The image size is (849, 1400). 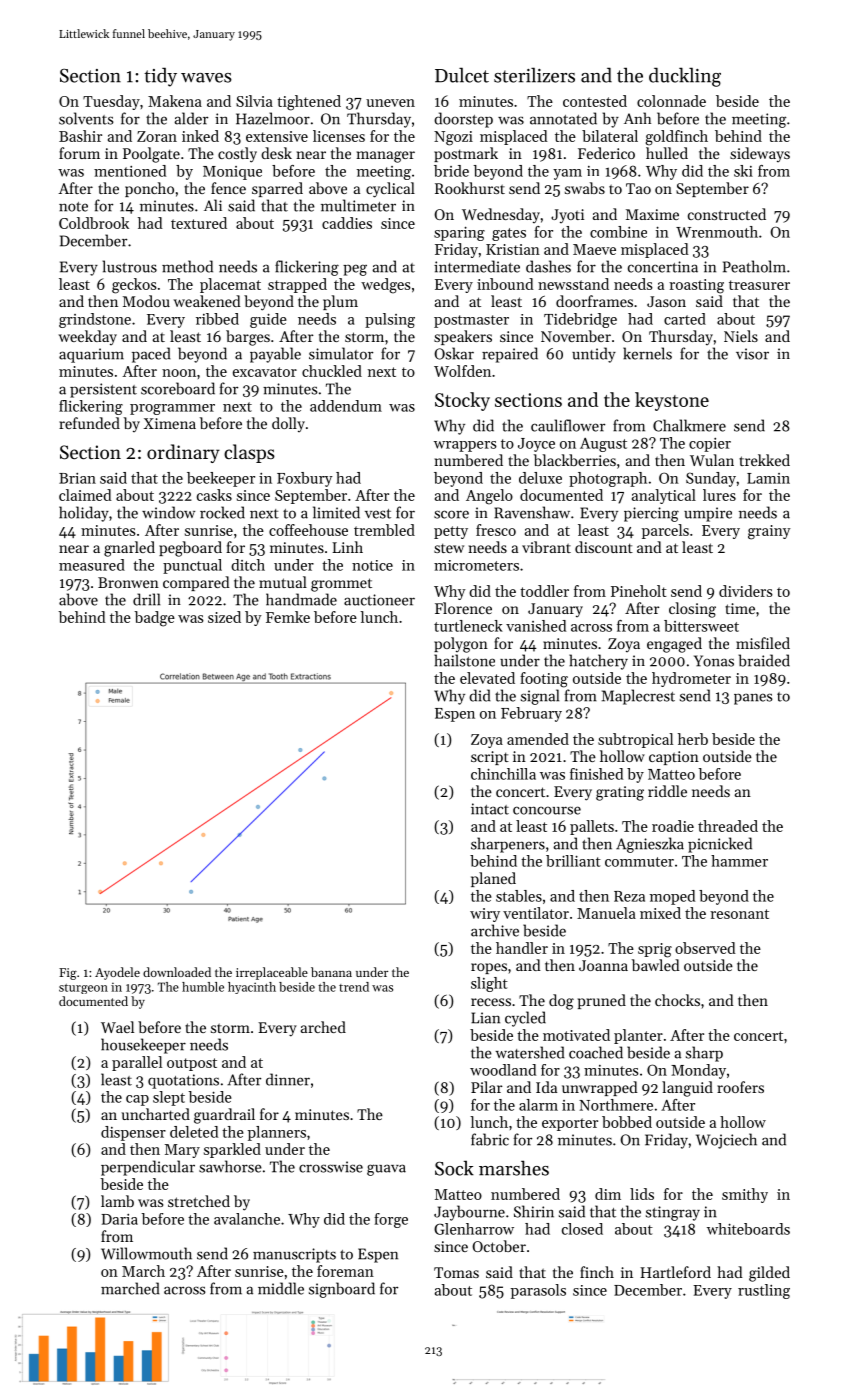 What do you see at coordinates (154, 619) in the page?
I see `badge` at bounding box center [154, 619].
